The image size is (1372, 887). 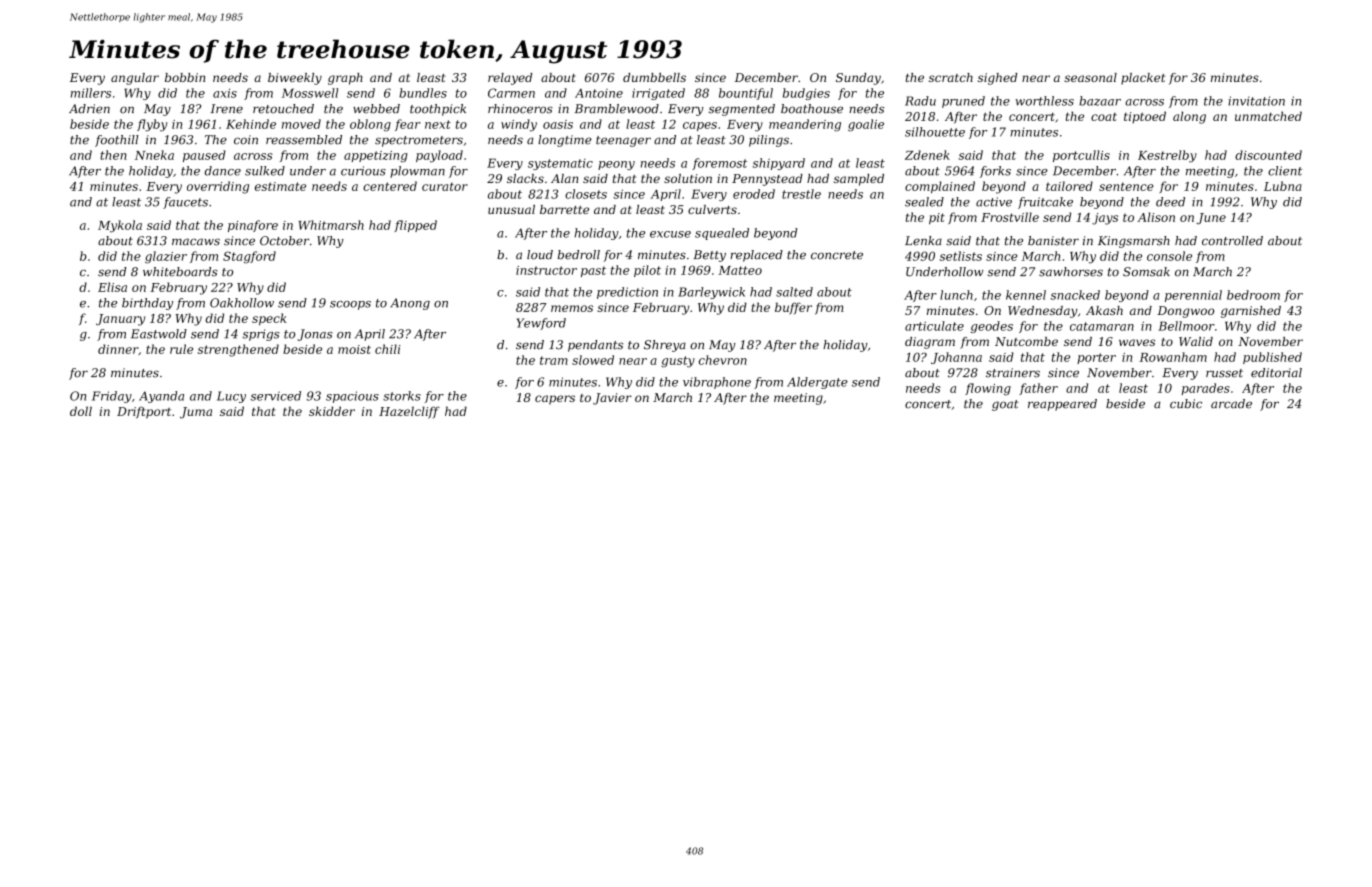 I want to click on seasonal, so click(x=1090, y=77).
